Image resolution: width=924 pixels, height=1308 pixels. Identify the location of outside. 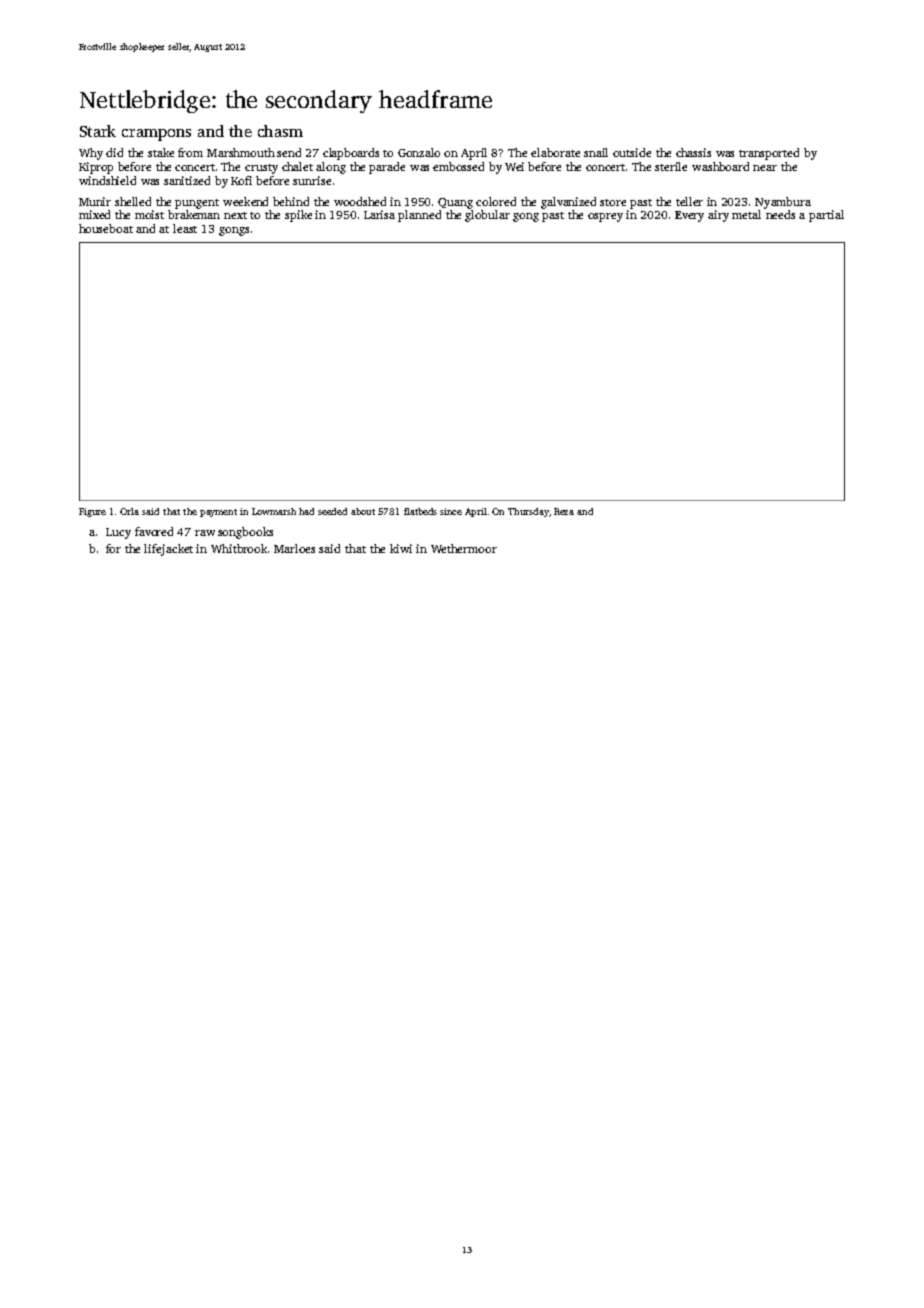
(632, 152).
